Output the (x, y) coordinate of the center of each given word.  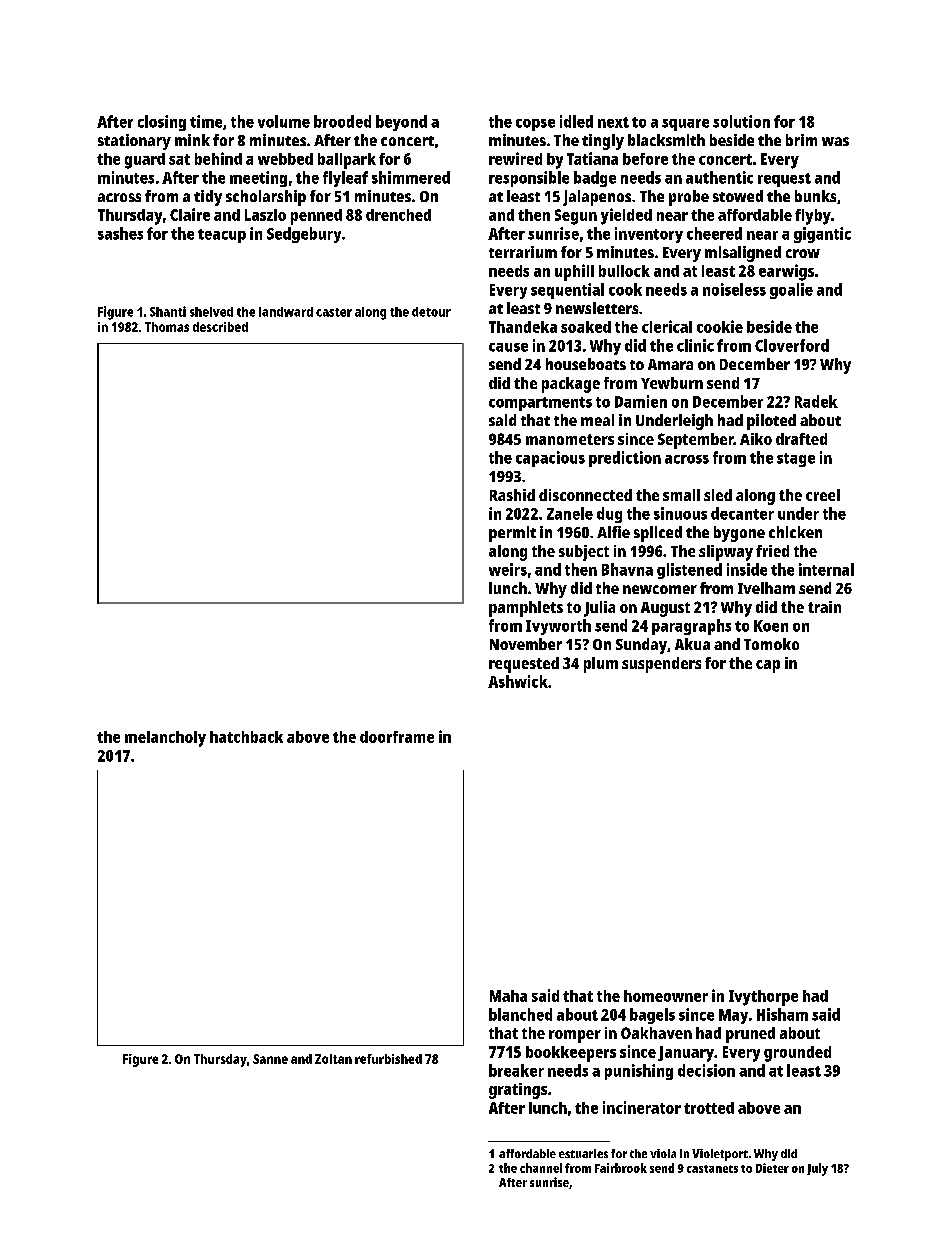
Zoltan (333, 1059)
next (613, 122)
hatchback (246, 737)
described (220, 327)
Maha (508, 996)
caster (334, 312)
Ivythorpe (763, 998)
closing (162, 123)
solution (741, 121)
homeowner (666, 996)
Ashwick (518, 681)
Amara (670, 364)
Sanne (270, 1059)
